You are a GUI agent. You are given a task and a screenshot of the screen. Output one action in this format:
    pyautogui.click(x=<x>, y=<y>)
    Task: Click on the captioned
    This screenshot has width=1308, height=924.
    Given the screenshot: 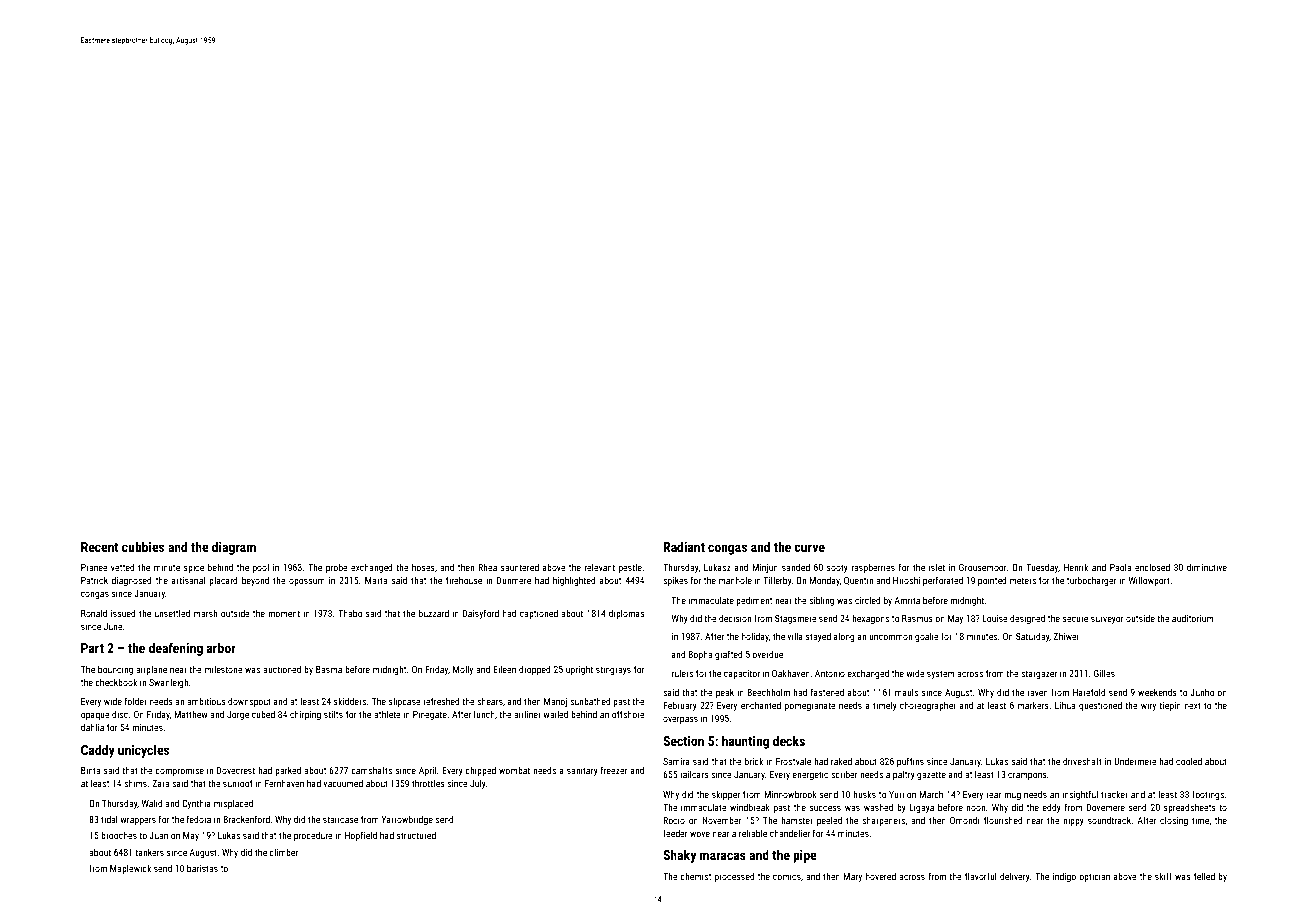 What is the action you would take?
    pyautogui.click(x=539, y=614)
